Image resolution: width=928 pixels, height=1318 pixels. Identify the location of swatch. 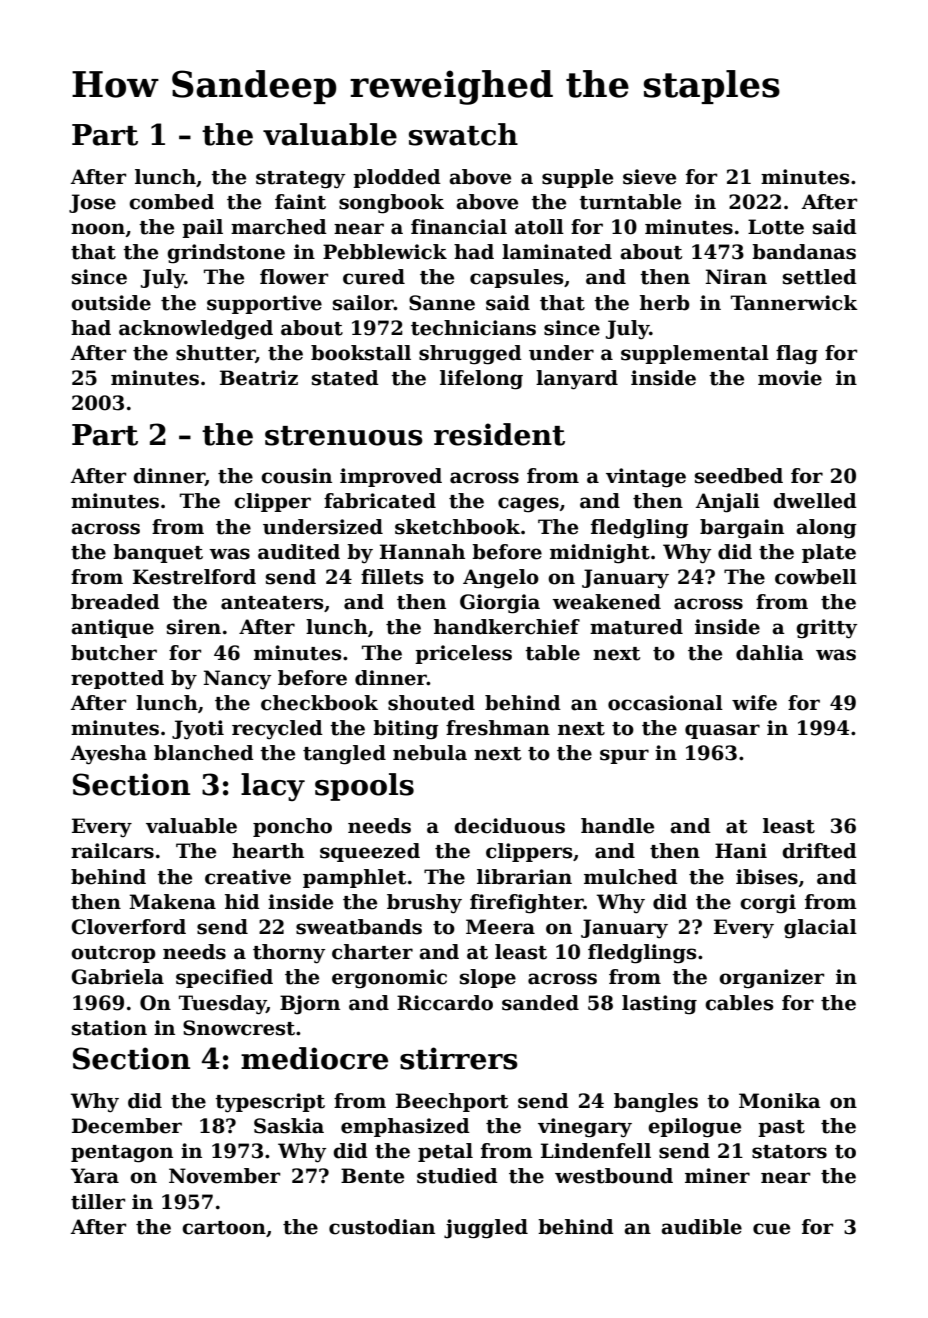
(463, 134).
